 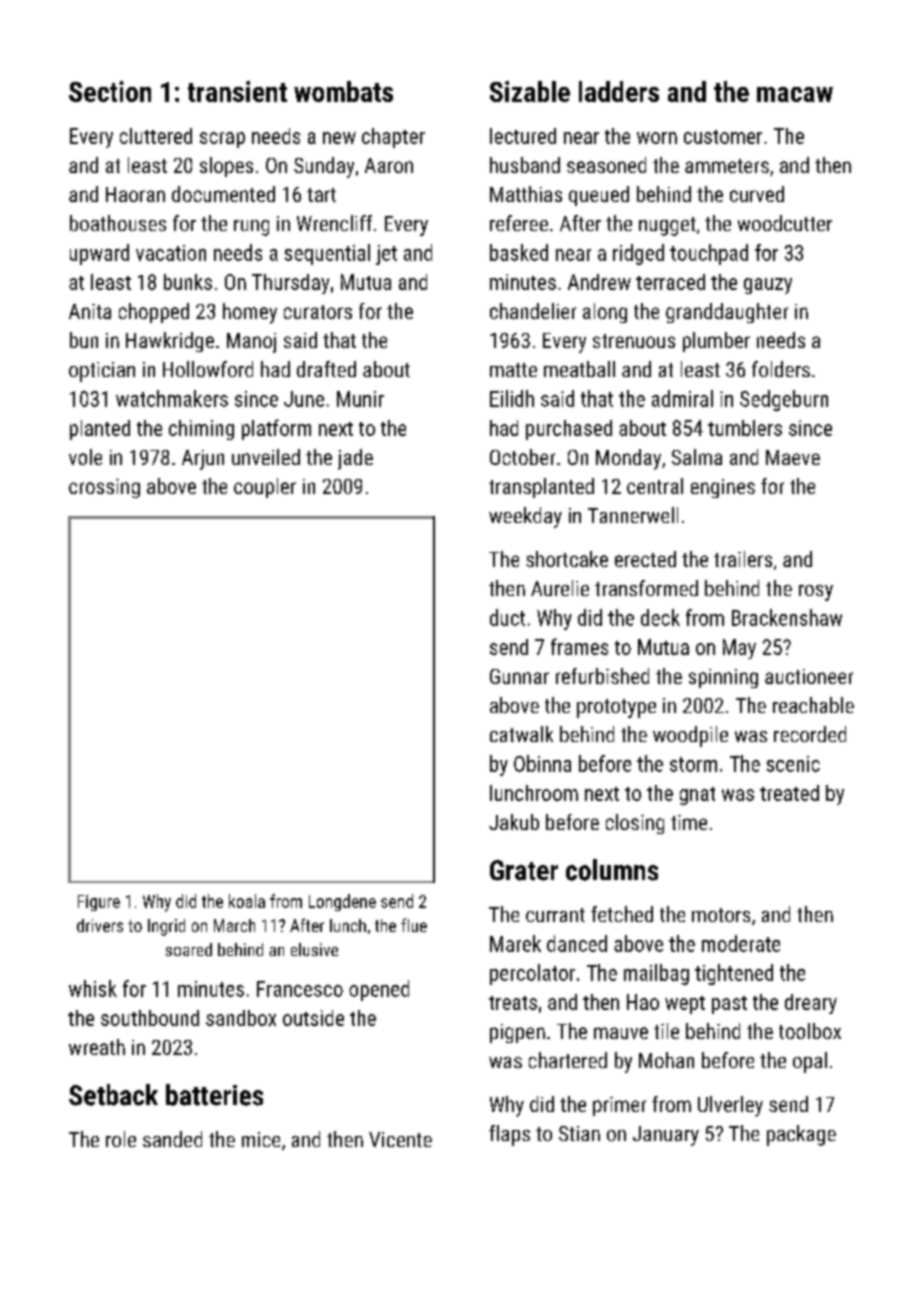 I want to click on curators, so click(x=318, y=312).
